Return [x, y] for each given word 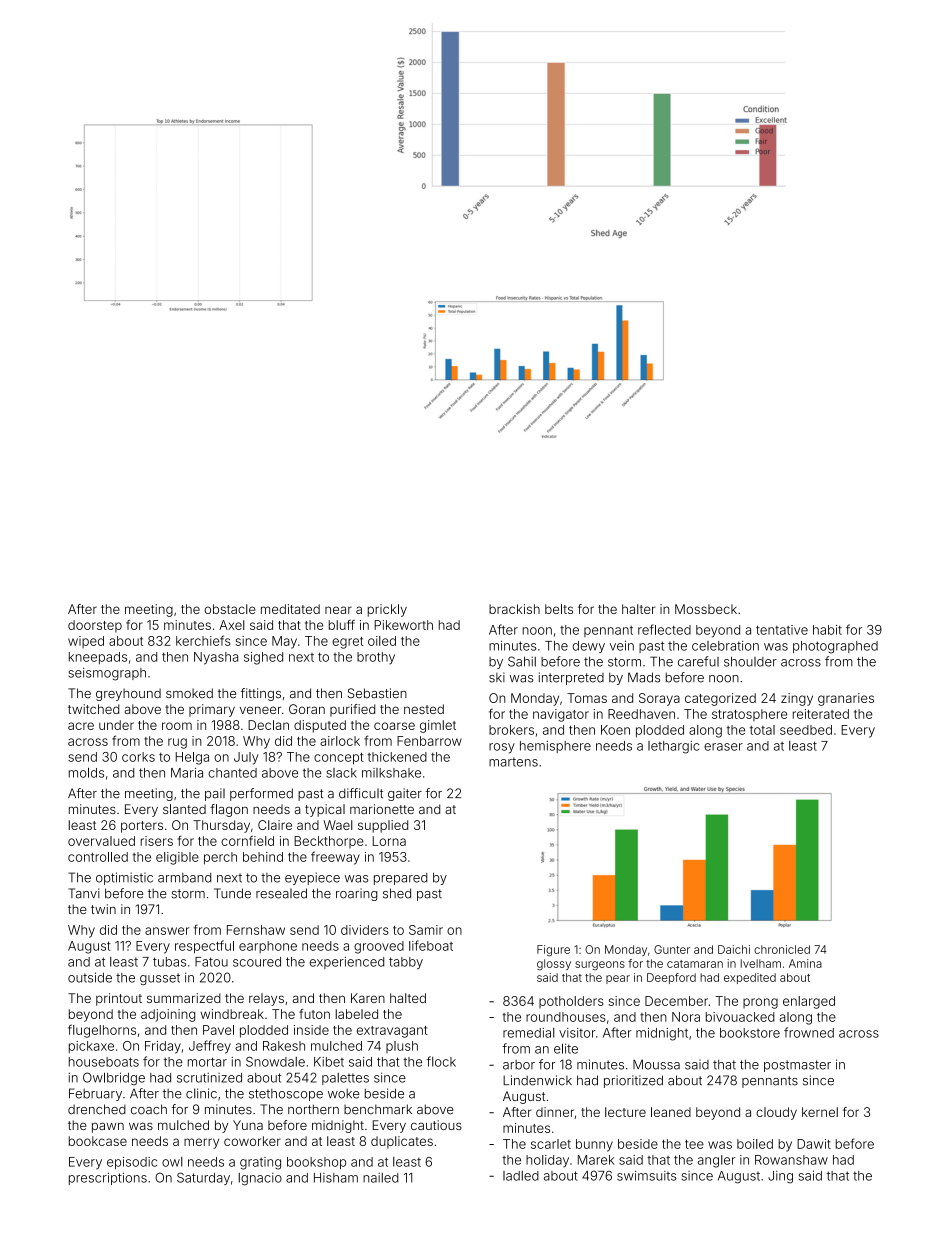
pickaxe [91, 1047]
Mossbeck [706, 609]
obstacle [230, 609]
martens [513, 762]
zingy [797, 699]
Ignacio [260, 1179]
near [338, 610]
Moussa [656, 1064]
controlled [98, 857]
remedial [529, 1033]
